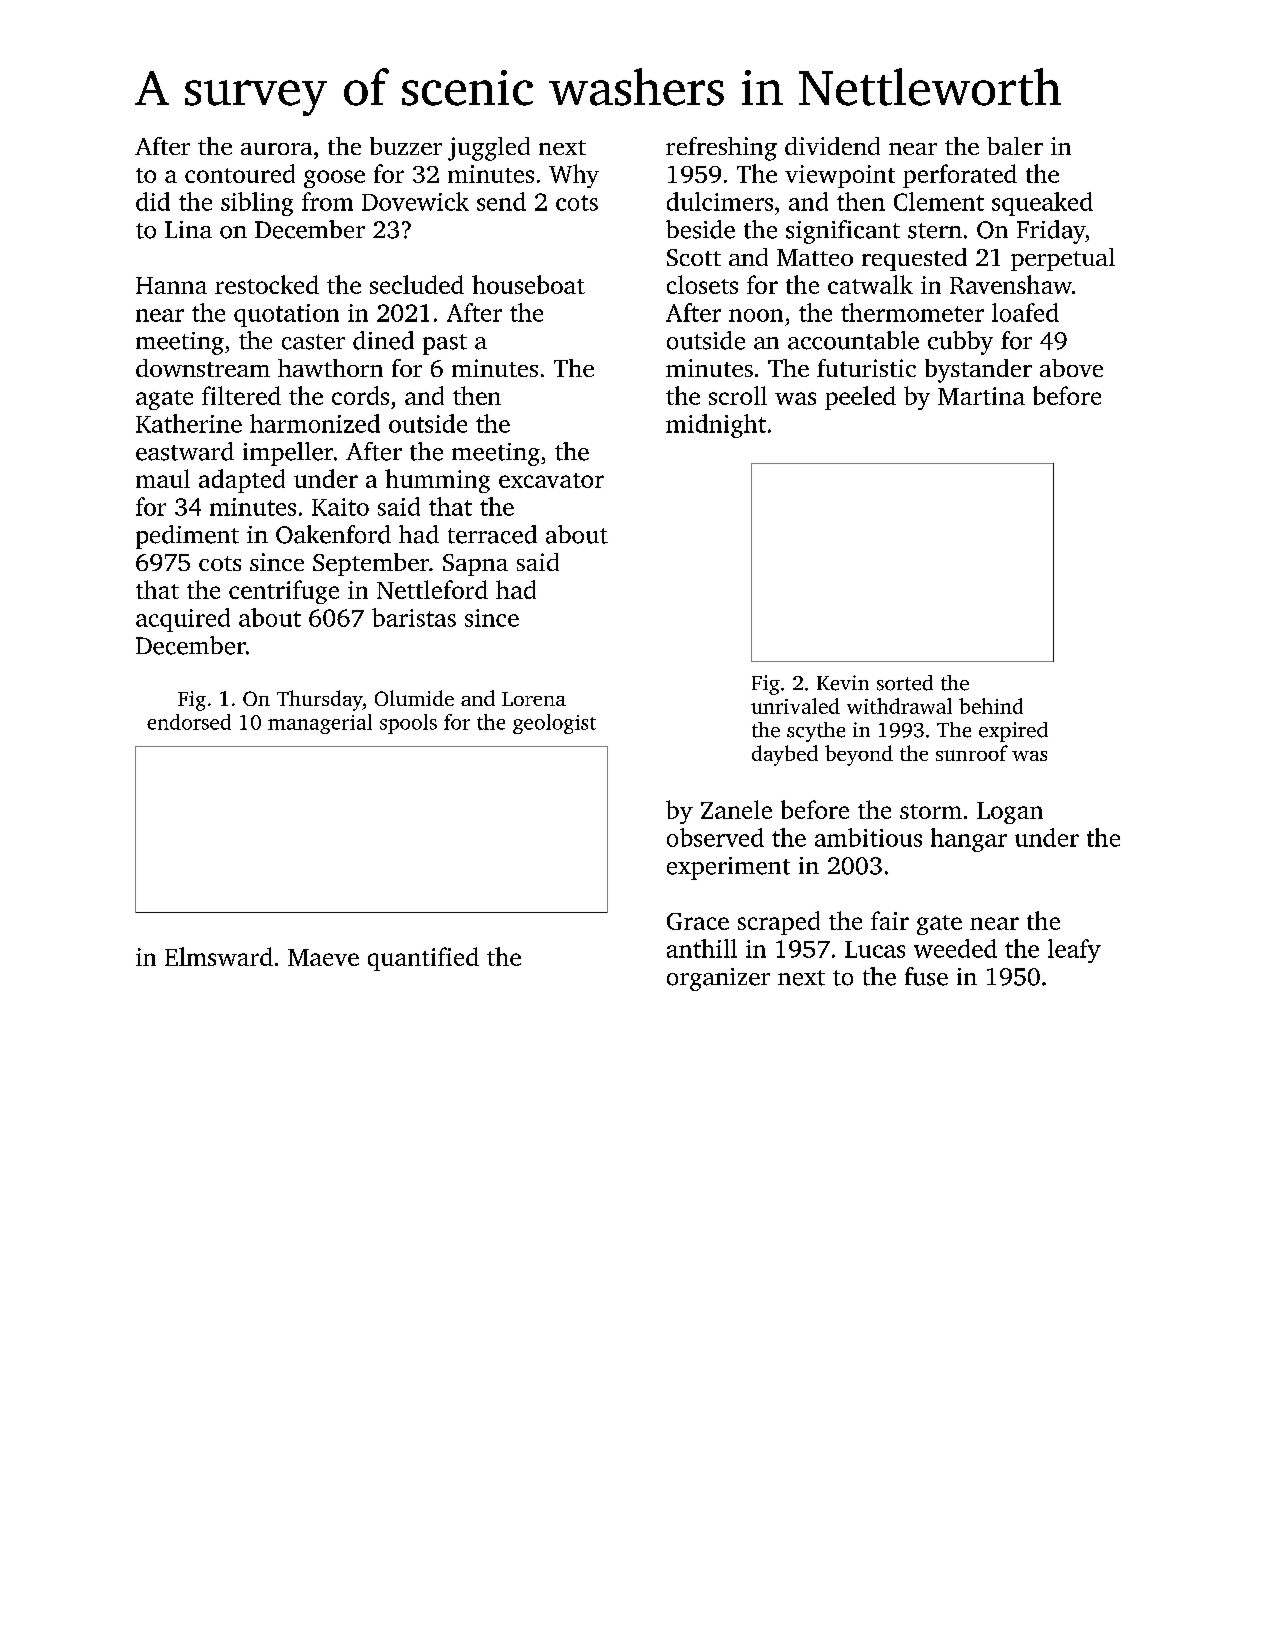  Describe the element at coordinates (721, 149) in the document. I see `refreshing` at that location.
